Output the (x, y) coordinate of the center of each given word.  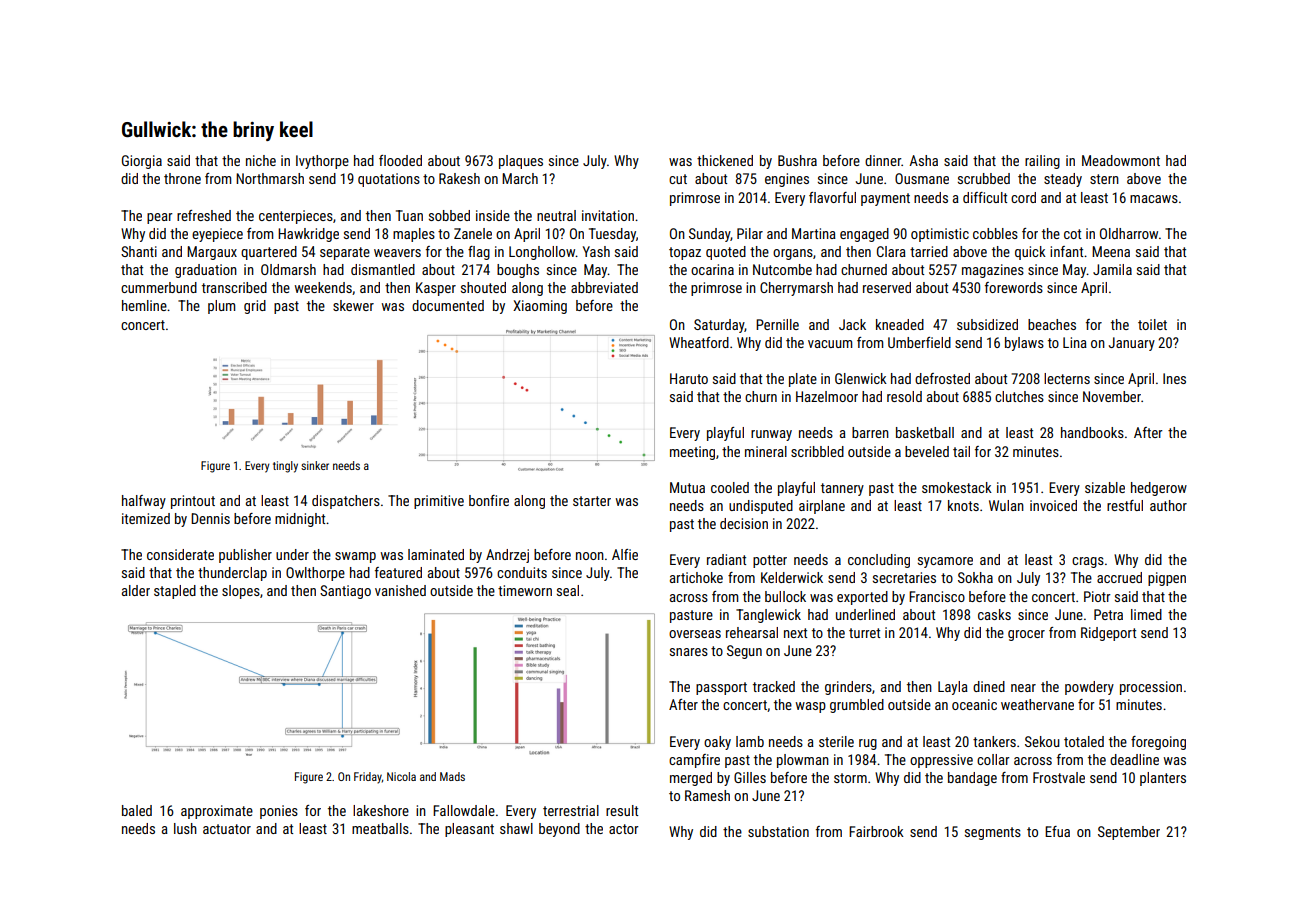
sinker (315, 465)
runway (771, 435)
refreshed (204, 215)
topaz (685, 253)
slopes (241, 592)
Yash (596, 251)
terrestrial (571, 810)
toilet (1152, 324)
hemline (144, 305)
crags (1088, 562)
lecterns (1067, 378)
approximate (217, 812)
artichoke (696, 577)
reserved (887, 287)
